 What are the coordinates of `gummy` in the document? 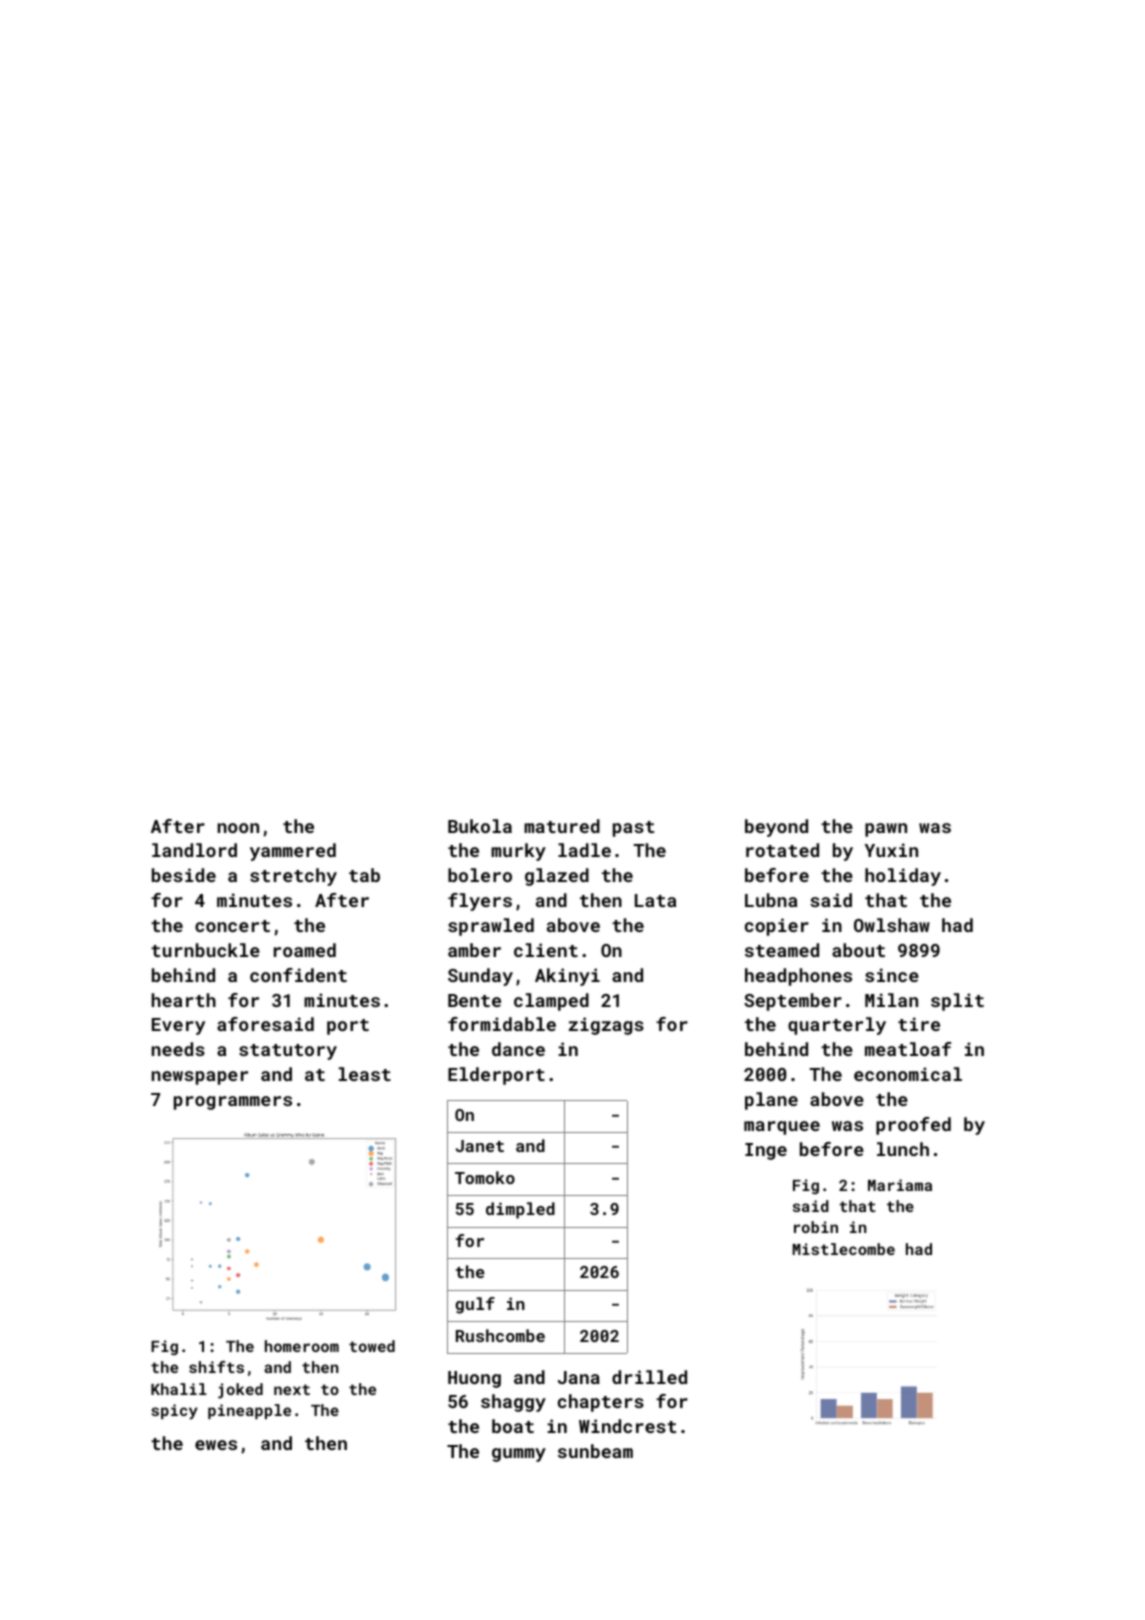 It's located at (519, 1455).
